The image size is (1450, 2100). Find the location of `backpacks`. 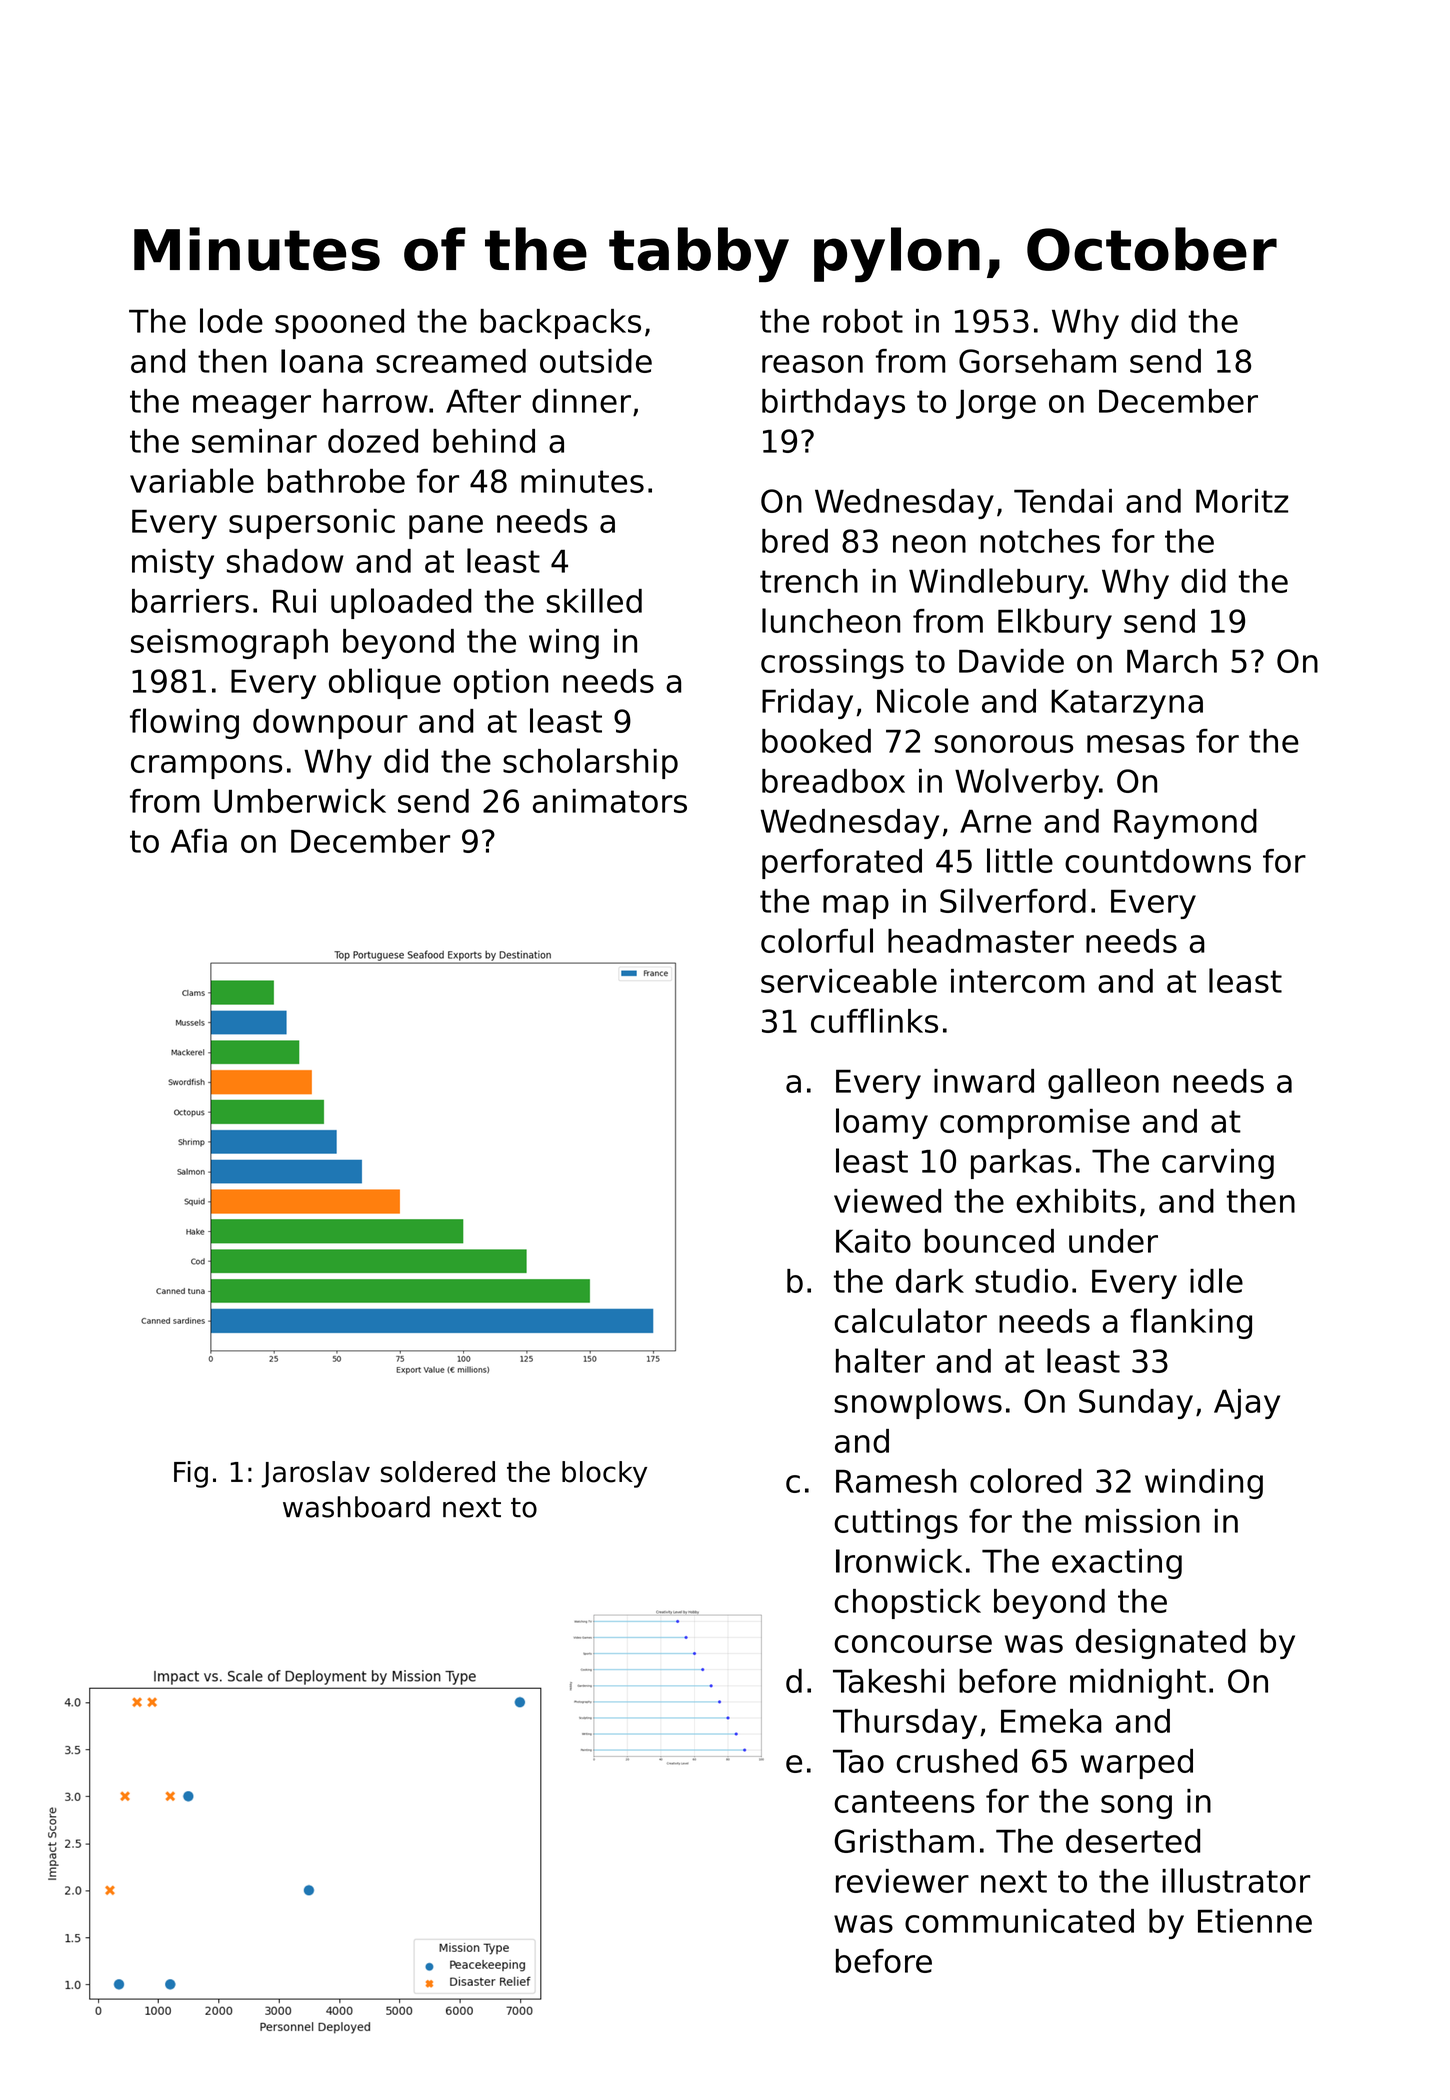

backpacks is located at coordinates (561, 324).
